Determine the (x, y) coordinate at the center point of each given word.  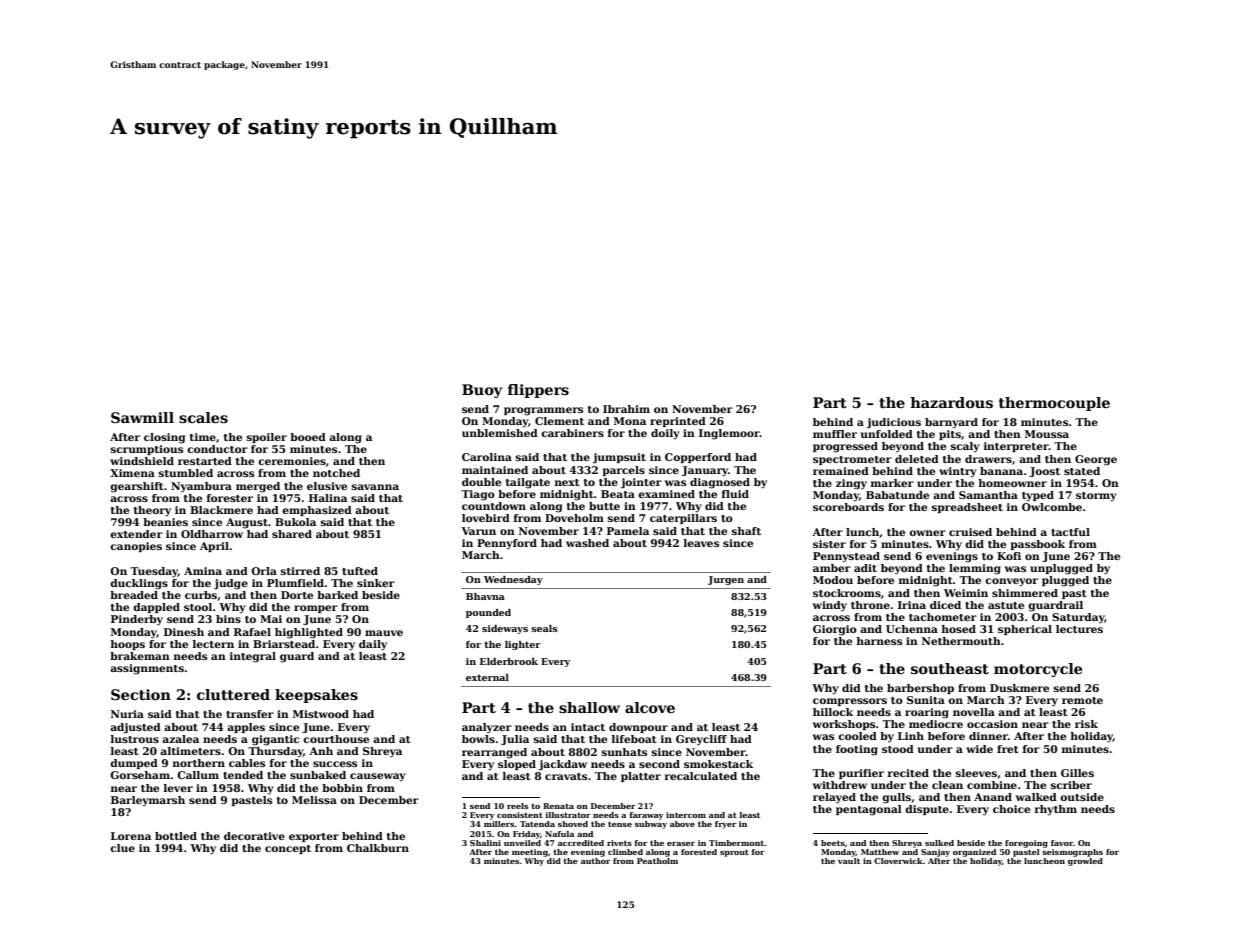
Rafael (252, 632)
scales (203, 417)
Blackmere (221, 510)
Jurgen (726, 580)
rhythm (1056, 810)
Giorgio (835, 630)
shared (292, 534)
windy (830, 606)
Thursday (275, 752)
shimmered (1025, 593)
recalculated (701, 776)
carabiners (572, 433)
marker (892, 483)
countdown (494, 506)
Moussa (1047, 434)
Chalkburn (378, 848)
